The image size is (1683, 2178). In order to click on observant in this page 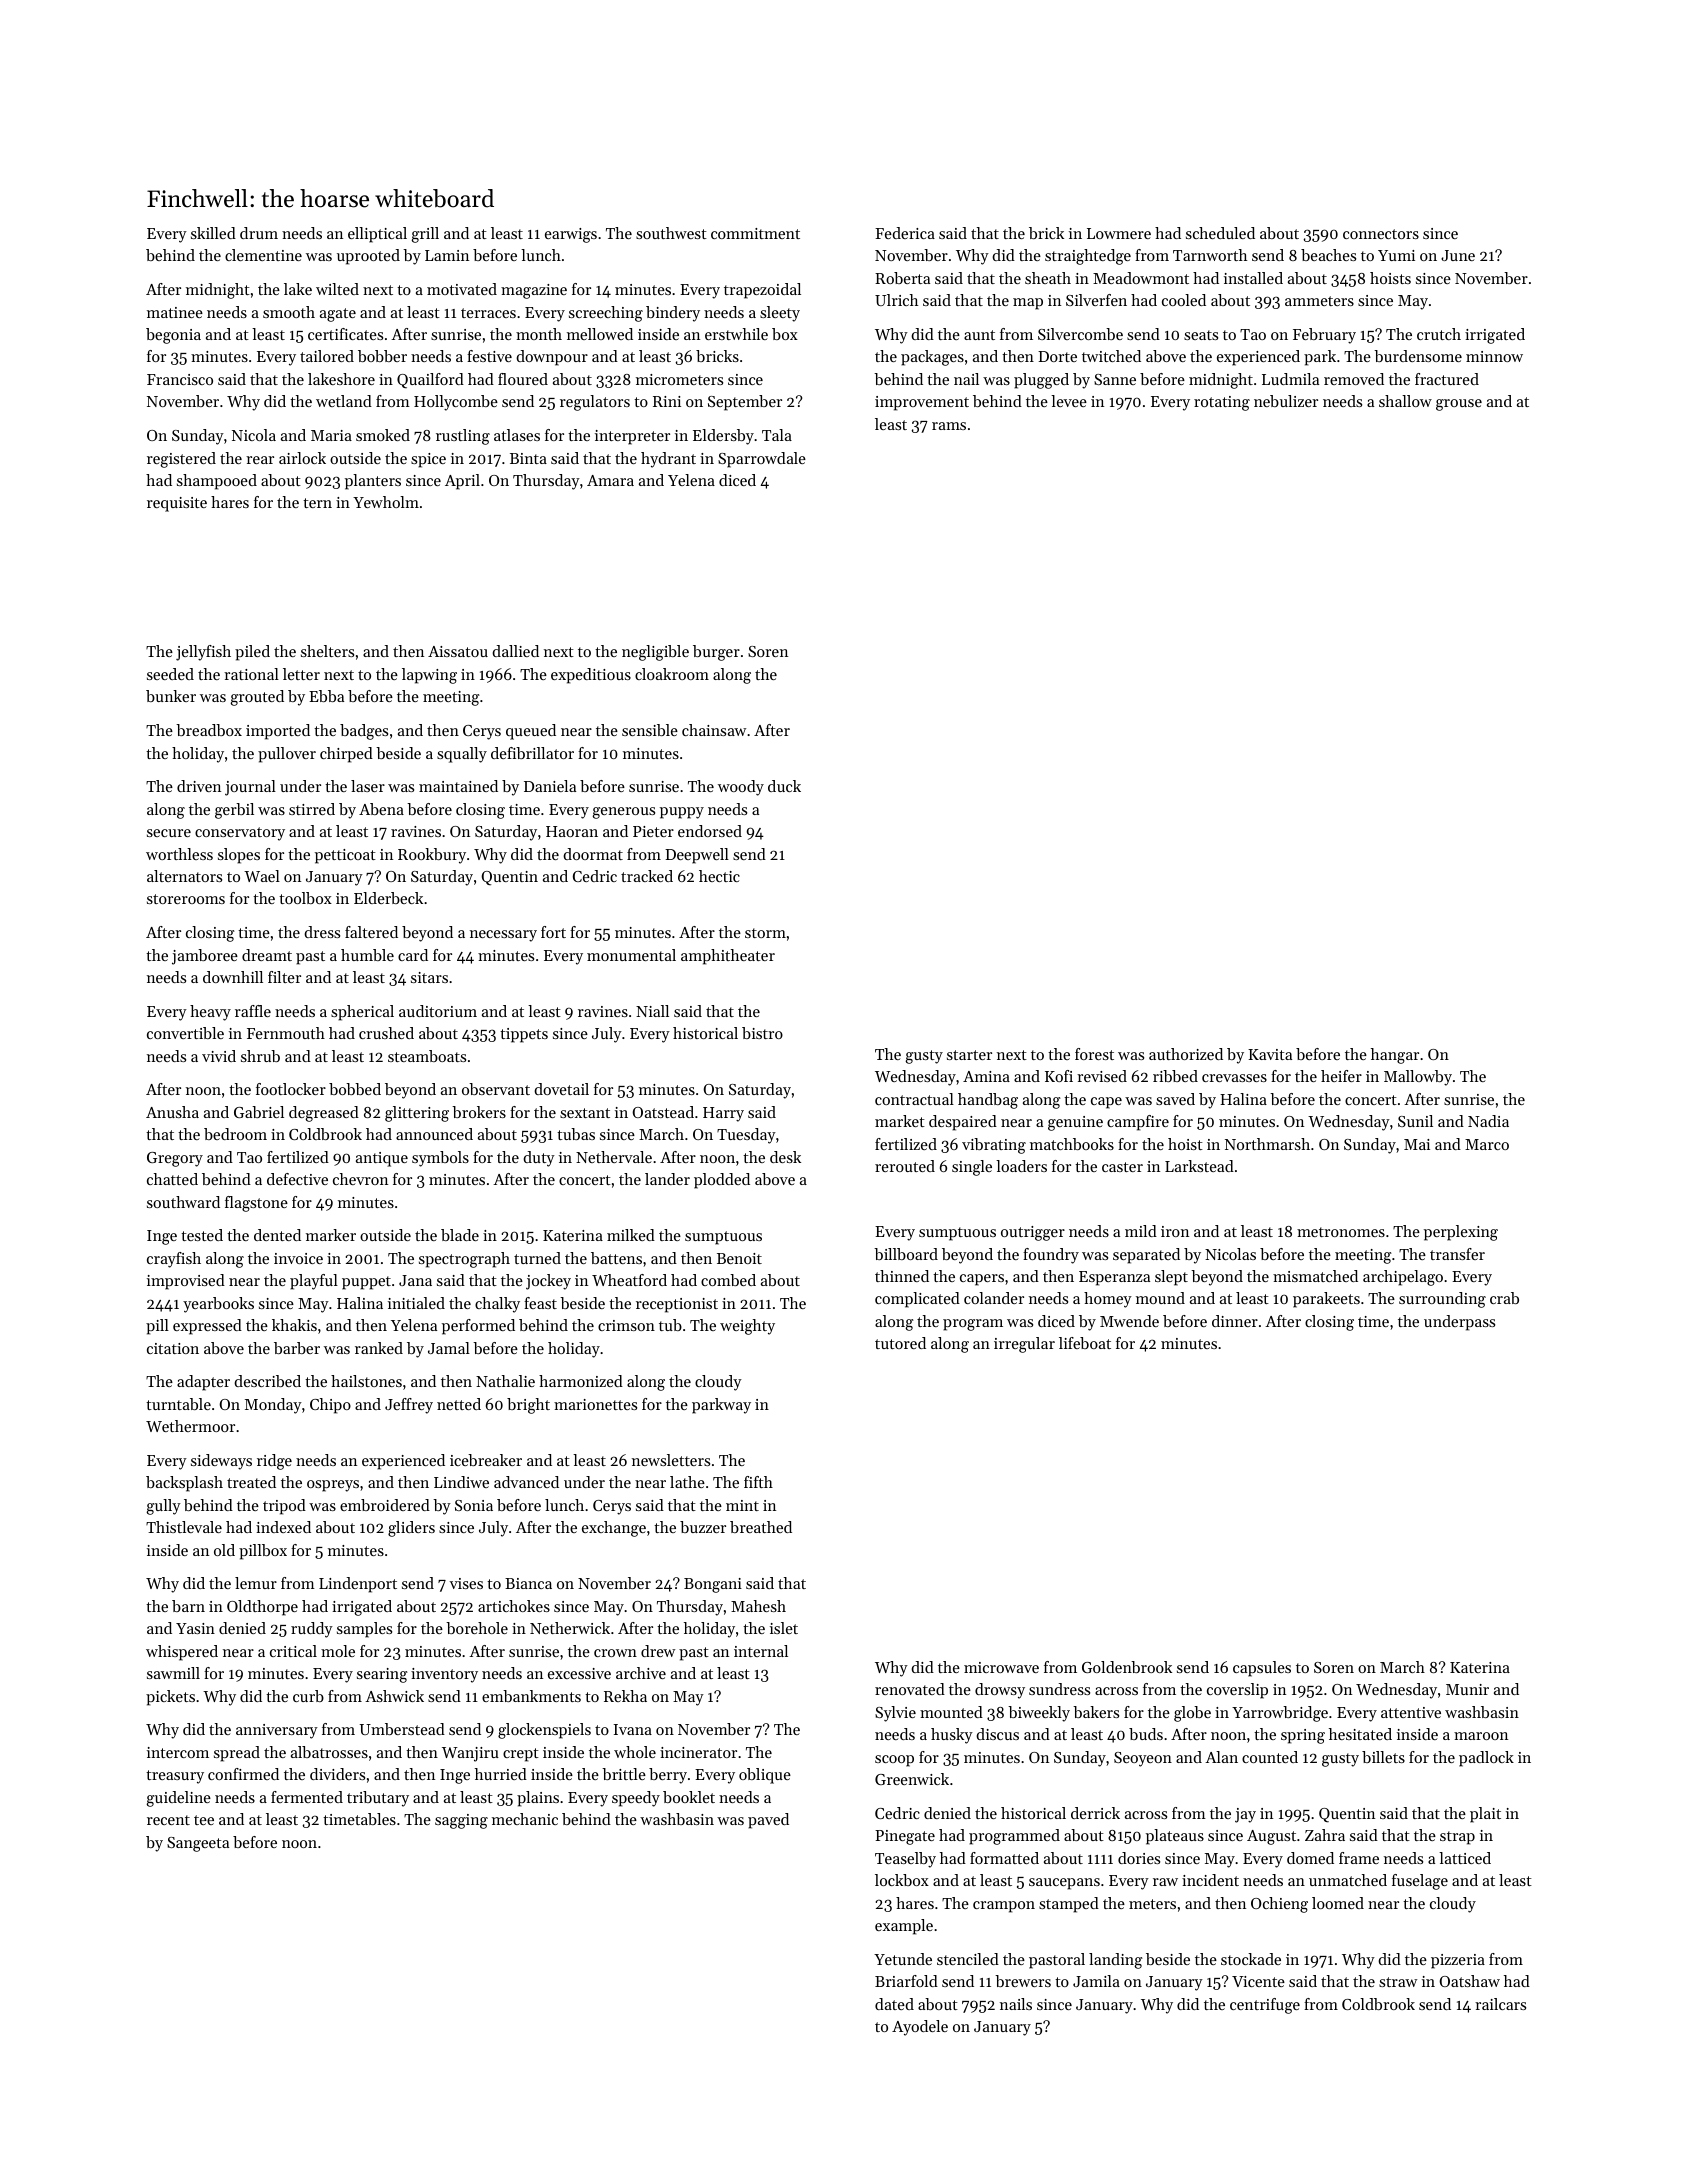, I will do `click(496, 1089)`.
